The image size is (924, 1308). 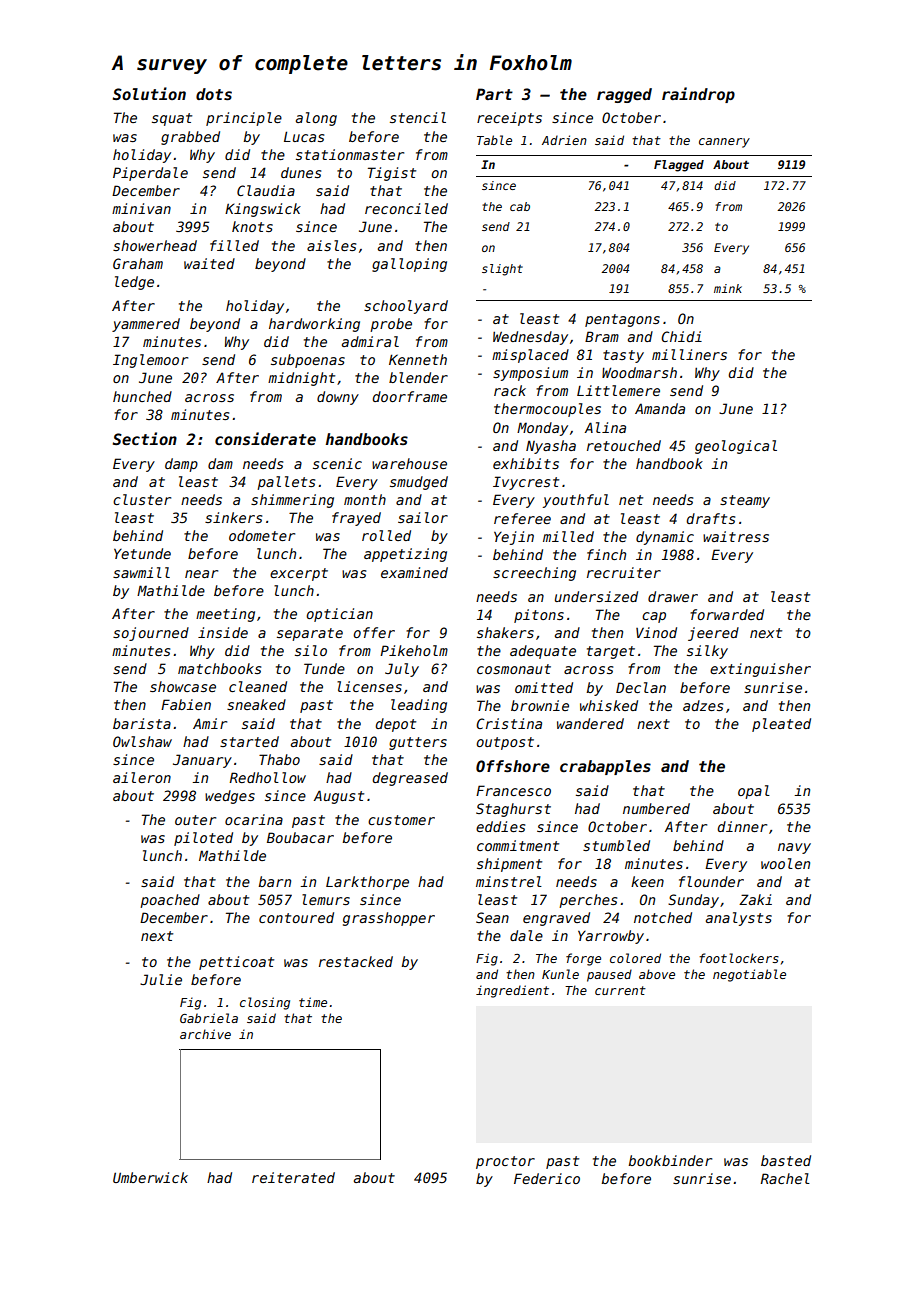 I want to click on reiterated, so click(x=293, y=1177).
